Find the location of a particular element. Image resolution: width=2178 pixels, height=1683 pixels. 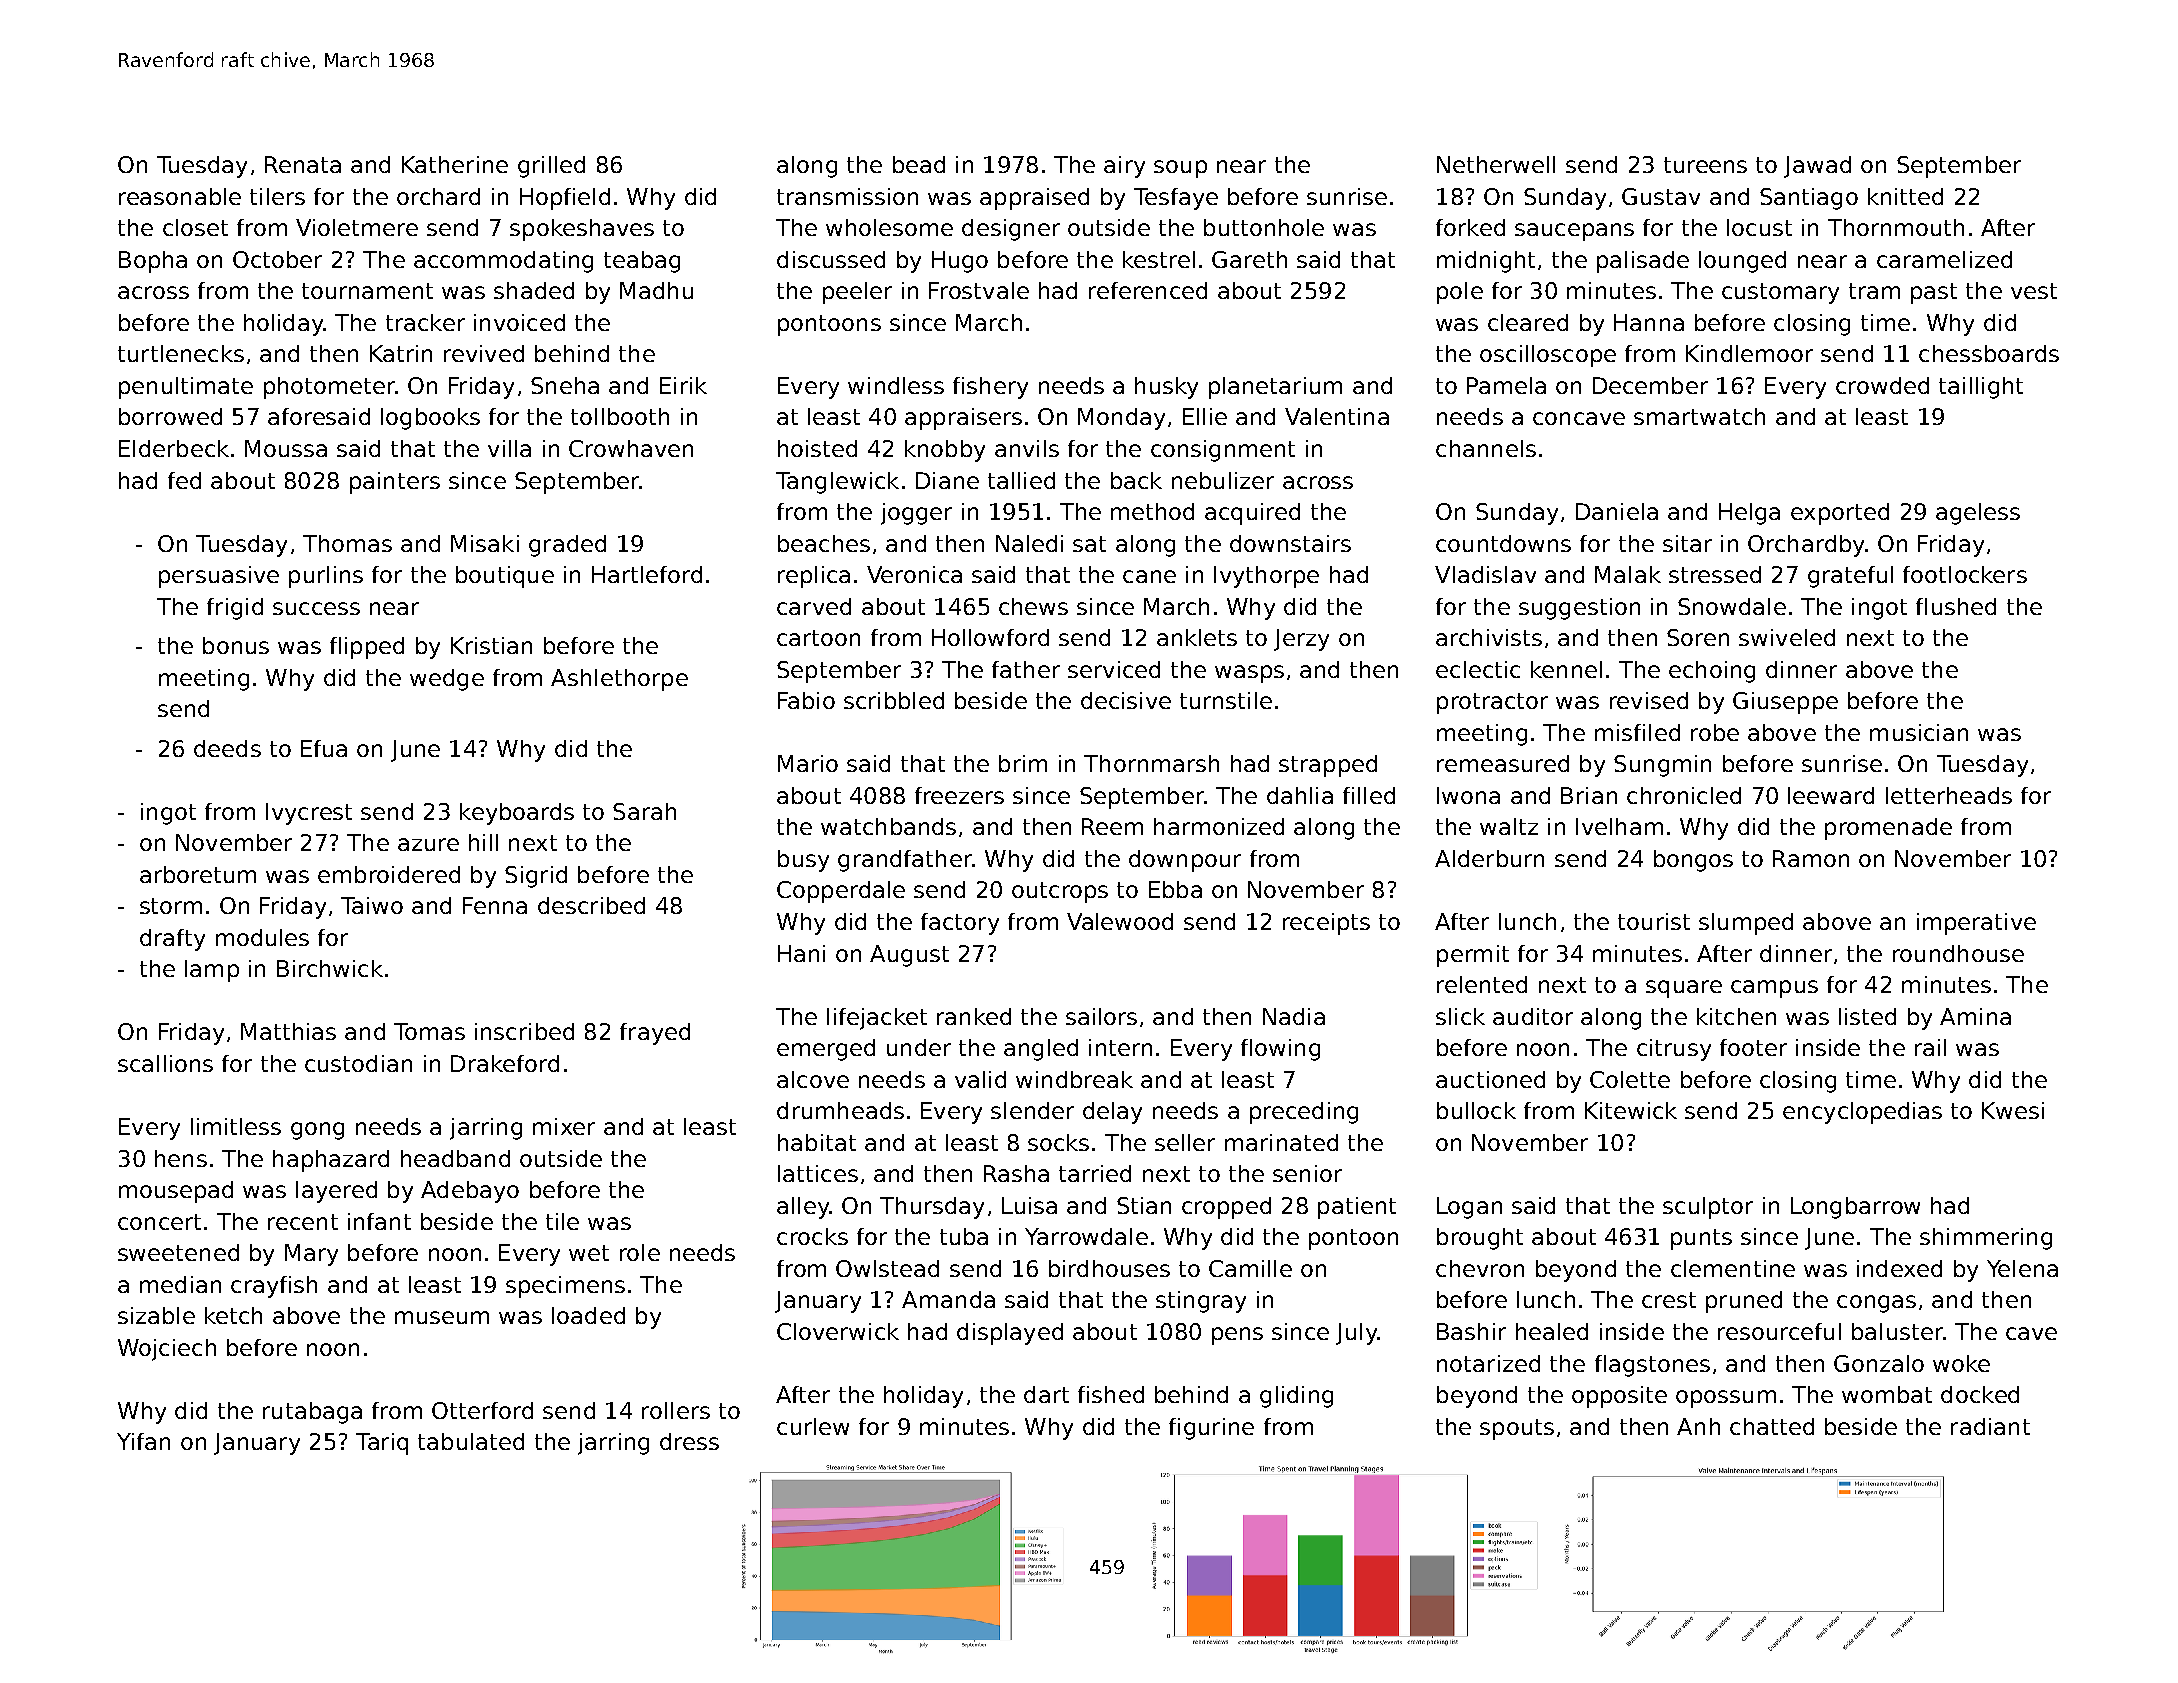

chevron is located at coordinates (1480, 1268).
